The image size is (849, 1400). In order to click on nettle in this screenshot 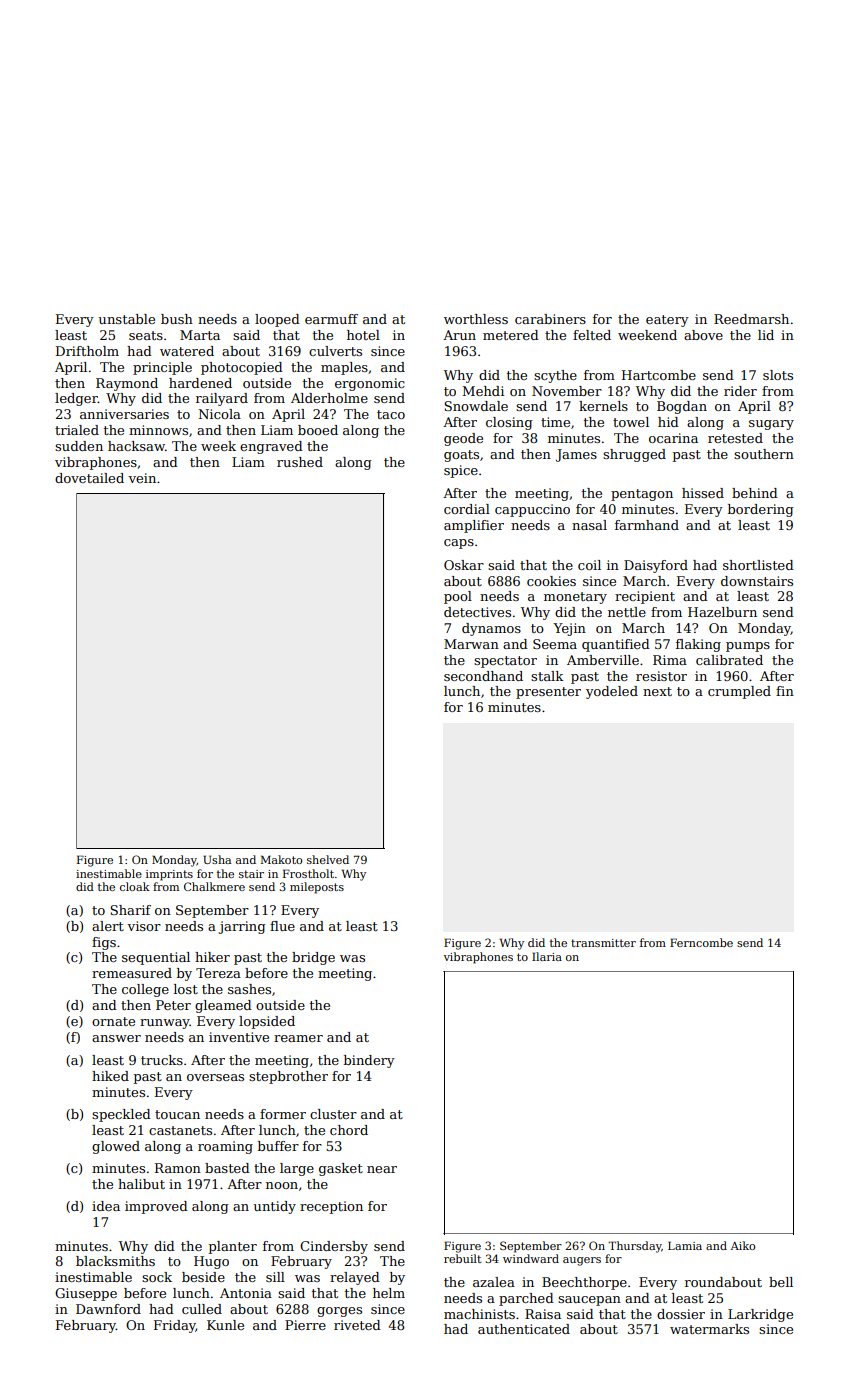, I will do `click(627, 612)`.
